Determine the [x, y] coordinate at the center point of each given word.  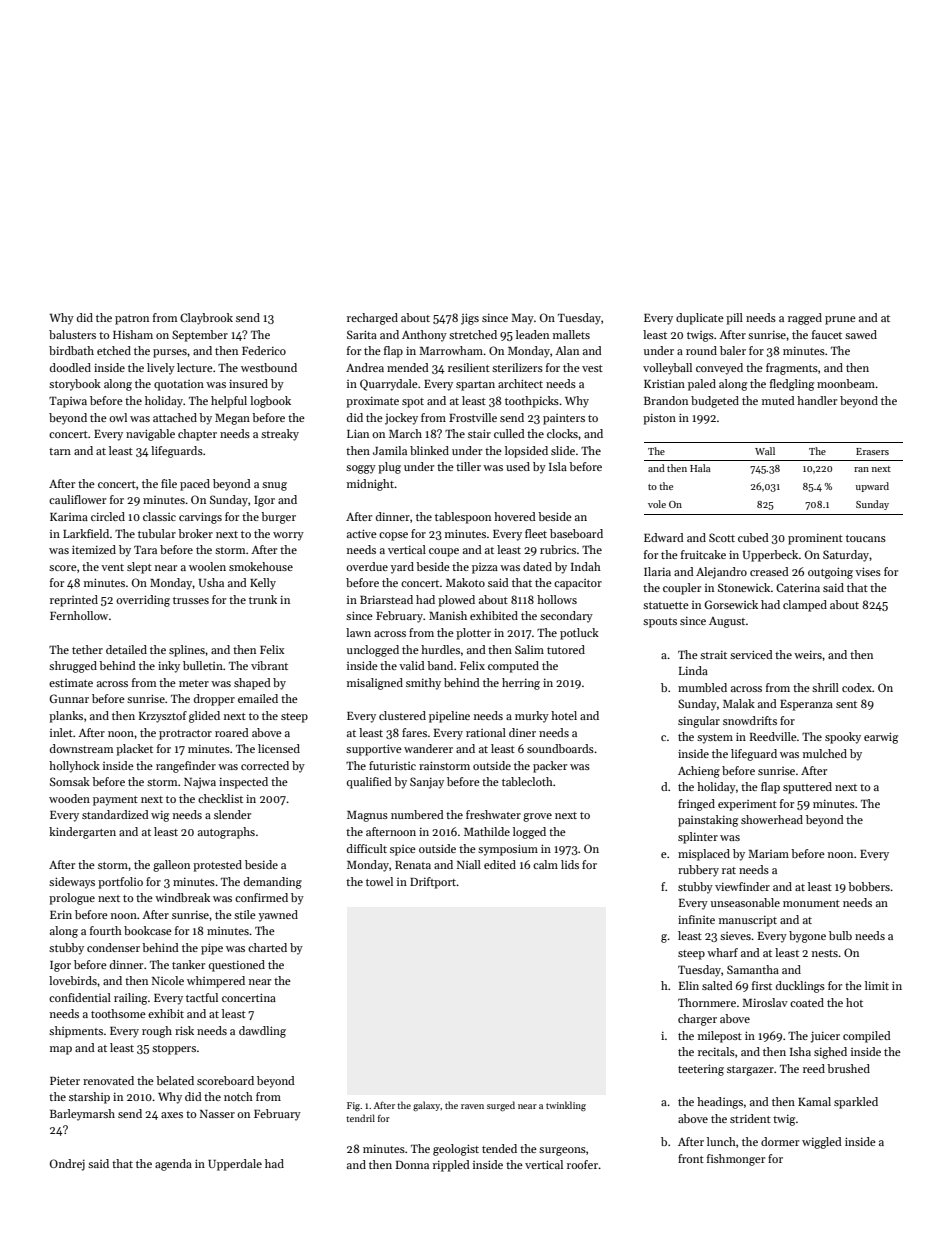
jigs [470, 319]
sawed [861, 334]
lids [570, 864]
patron [132, 320]
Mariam [768, 854]
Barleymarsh [82, 1115]
